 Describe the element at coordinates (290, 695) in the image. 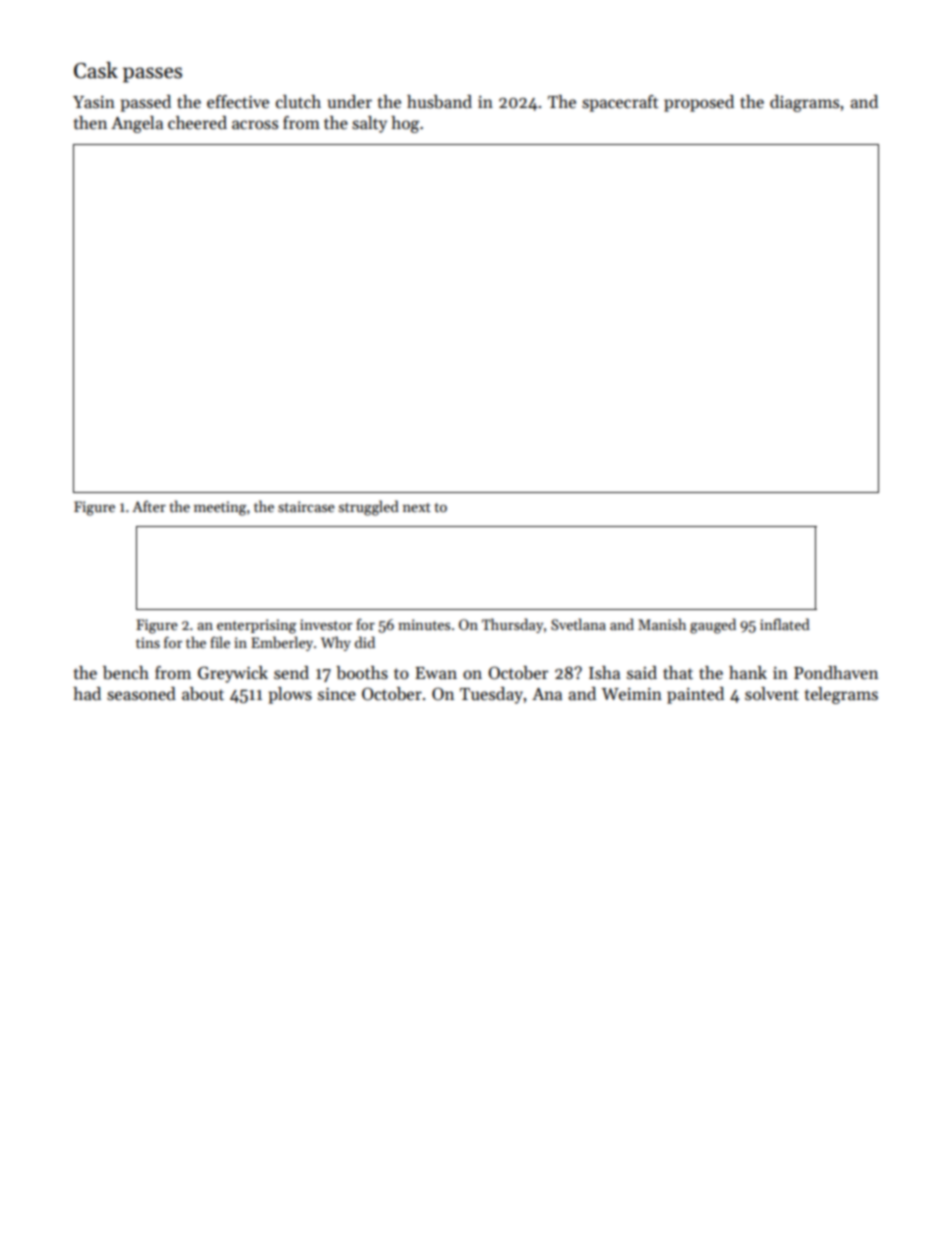

I see `plows` at that location.
